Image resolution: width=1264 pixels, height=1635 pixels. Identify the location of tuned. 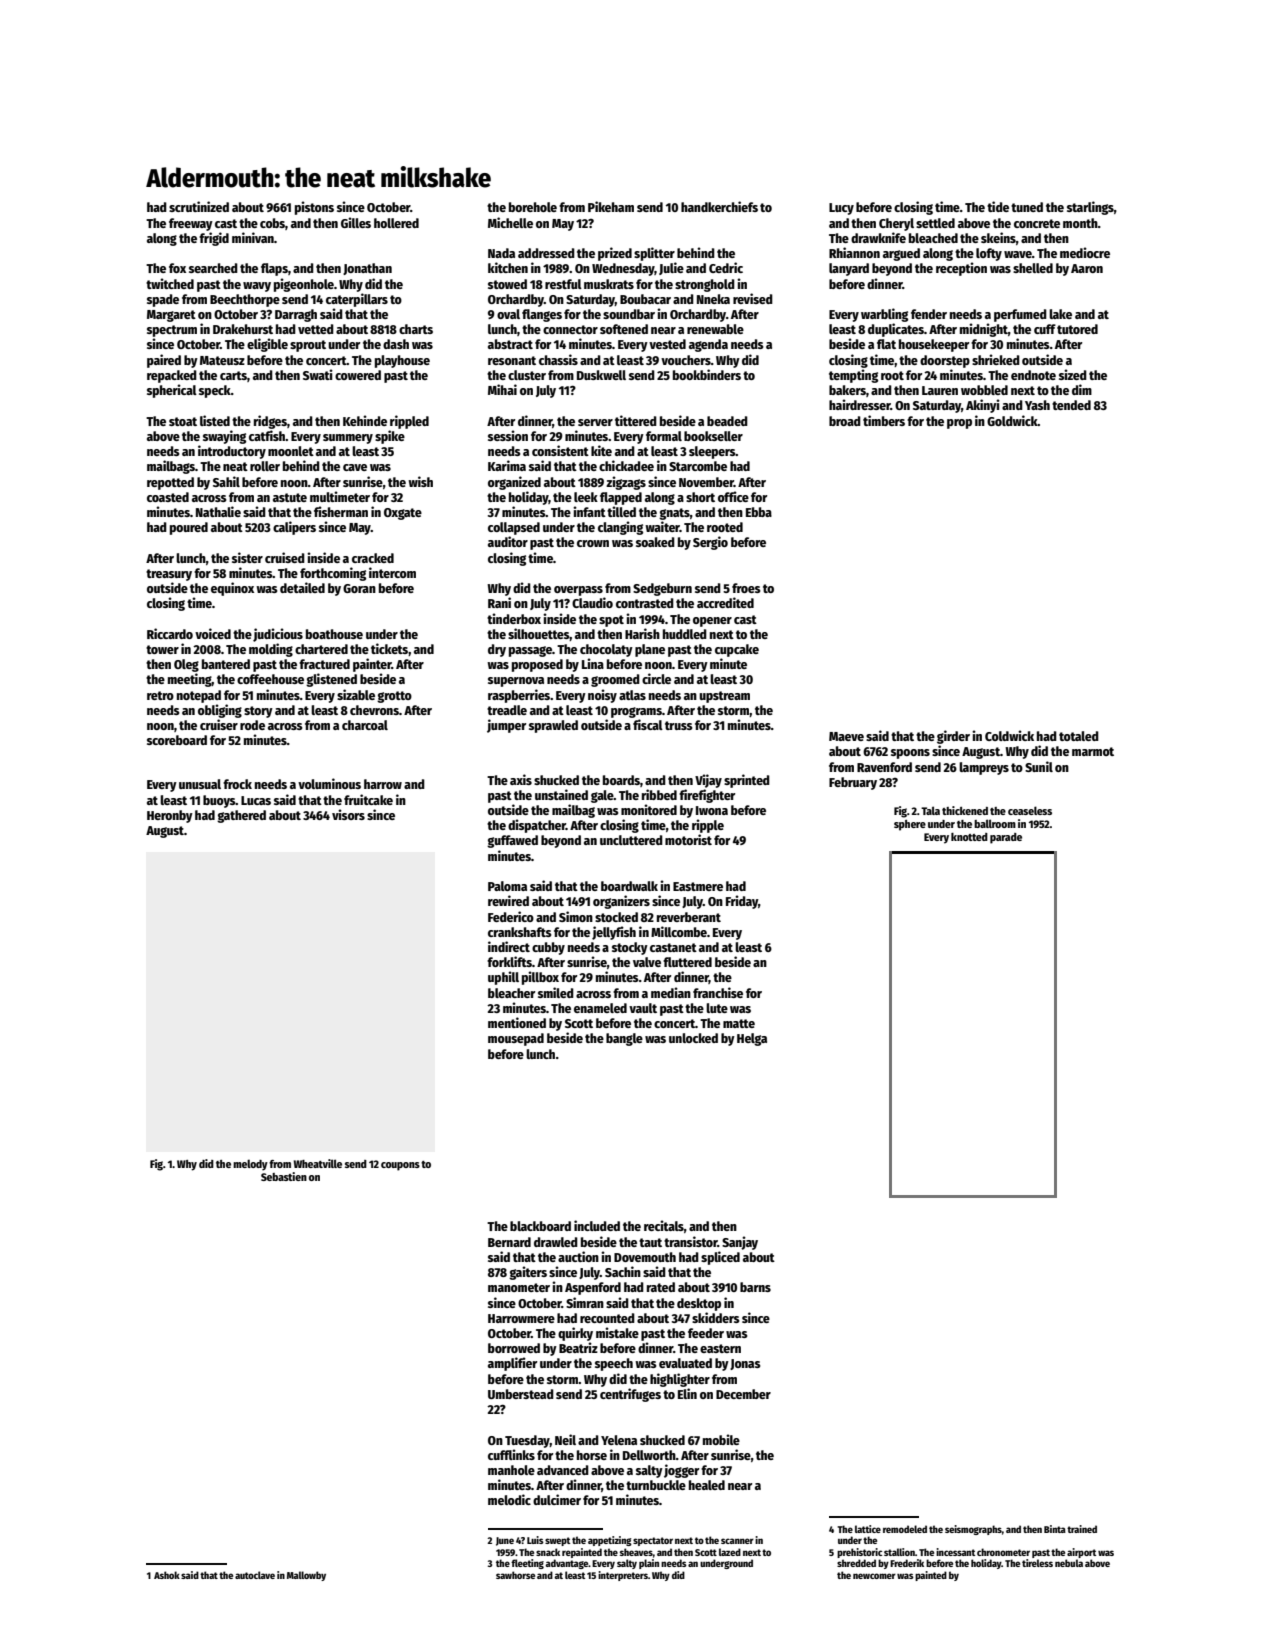
(1027, 207).
